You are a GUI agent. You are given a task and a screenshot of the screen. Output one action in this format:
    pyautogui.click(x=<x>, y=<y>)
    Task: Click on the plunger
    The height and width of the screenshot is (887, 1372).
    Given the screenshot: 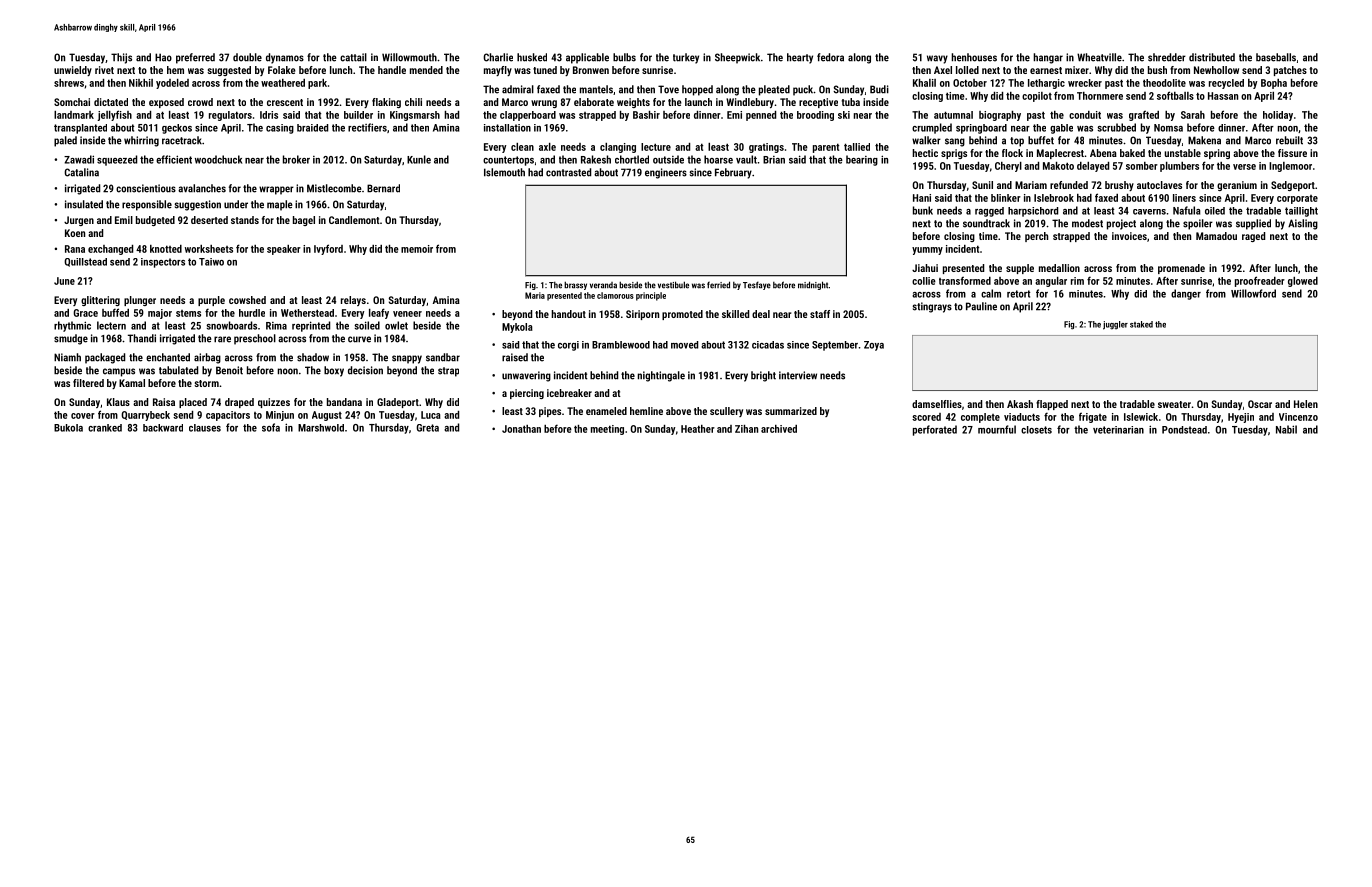 What is the action you would take?
    pyautogui.click(x=140, y=301)
